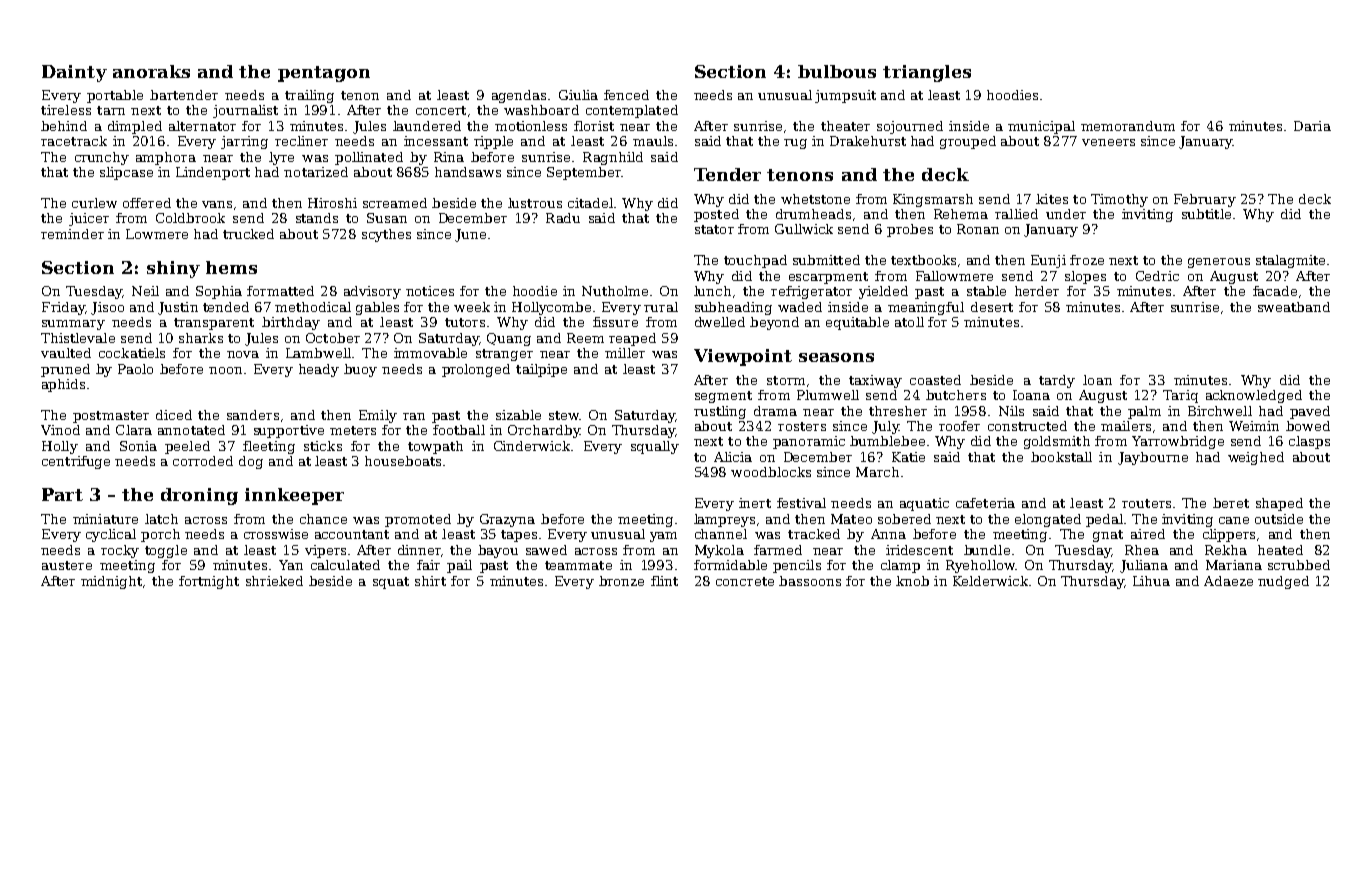 The height and width of the image is (887, 1372). What do you see at coordinates (135, 369) in the image?
I see `Paolo` at bounding box center [135, 369].
